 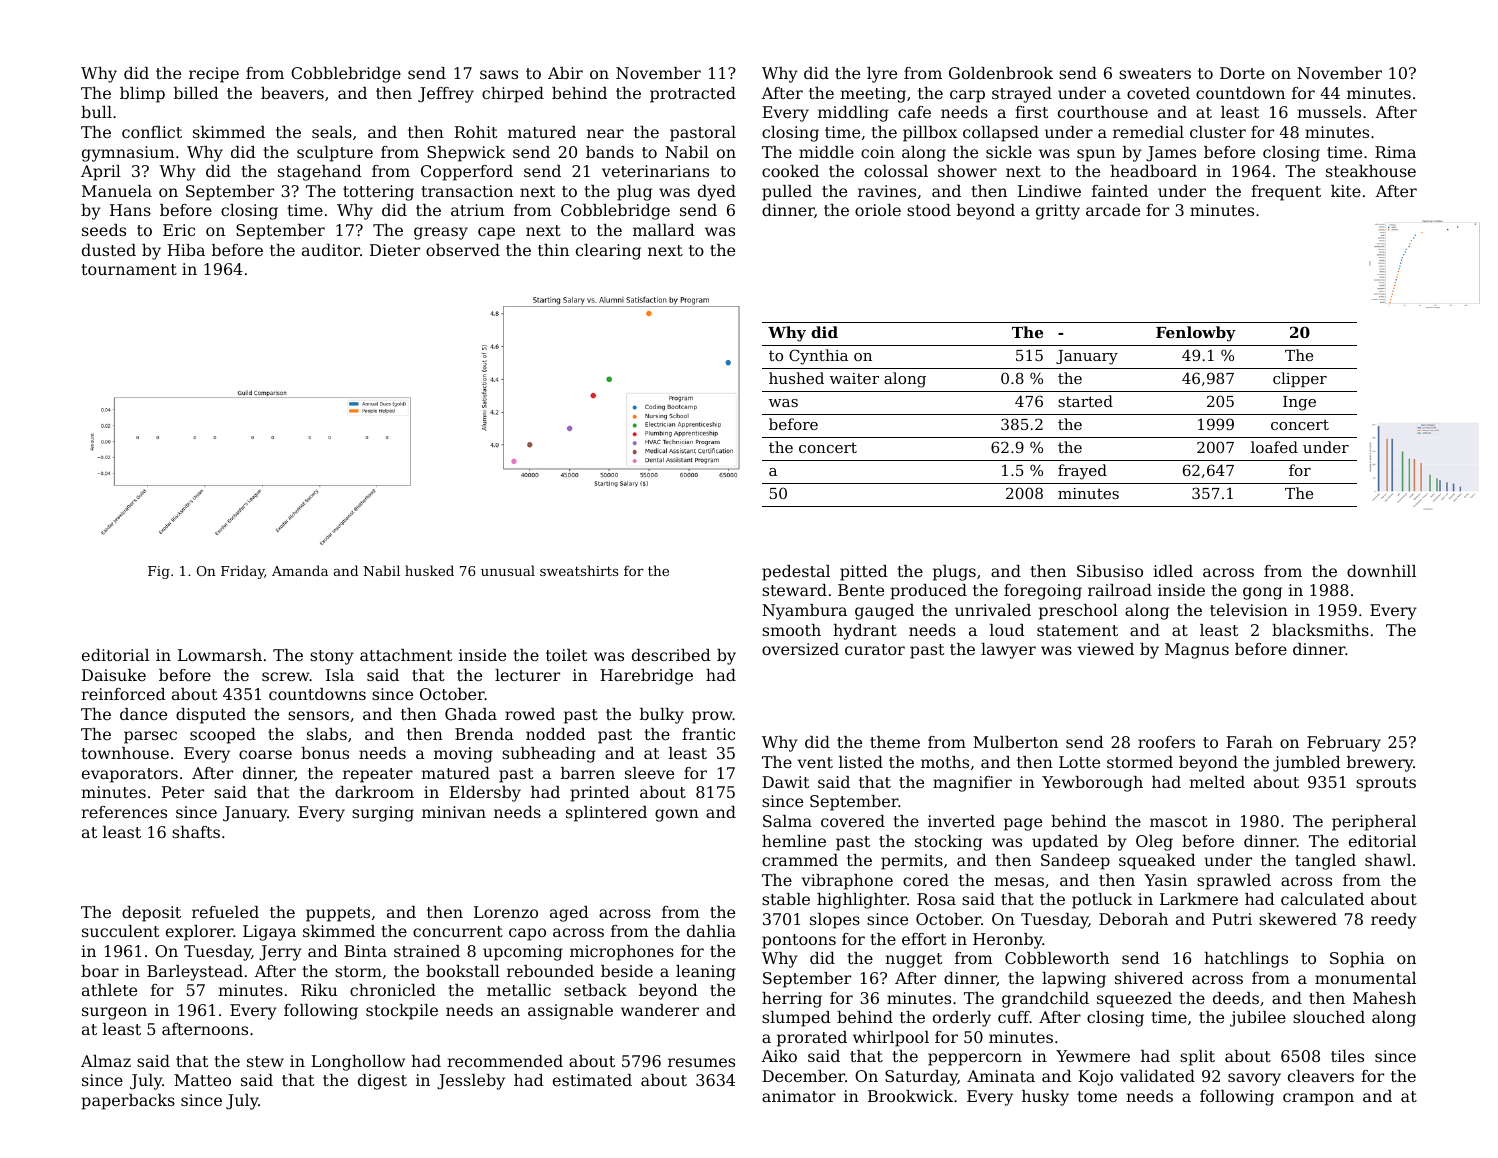 What do you see at coordinates (395, 250) in the screenshot?
I see `Dieter` at bounding box center [395, 250].
